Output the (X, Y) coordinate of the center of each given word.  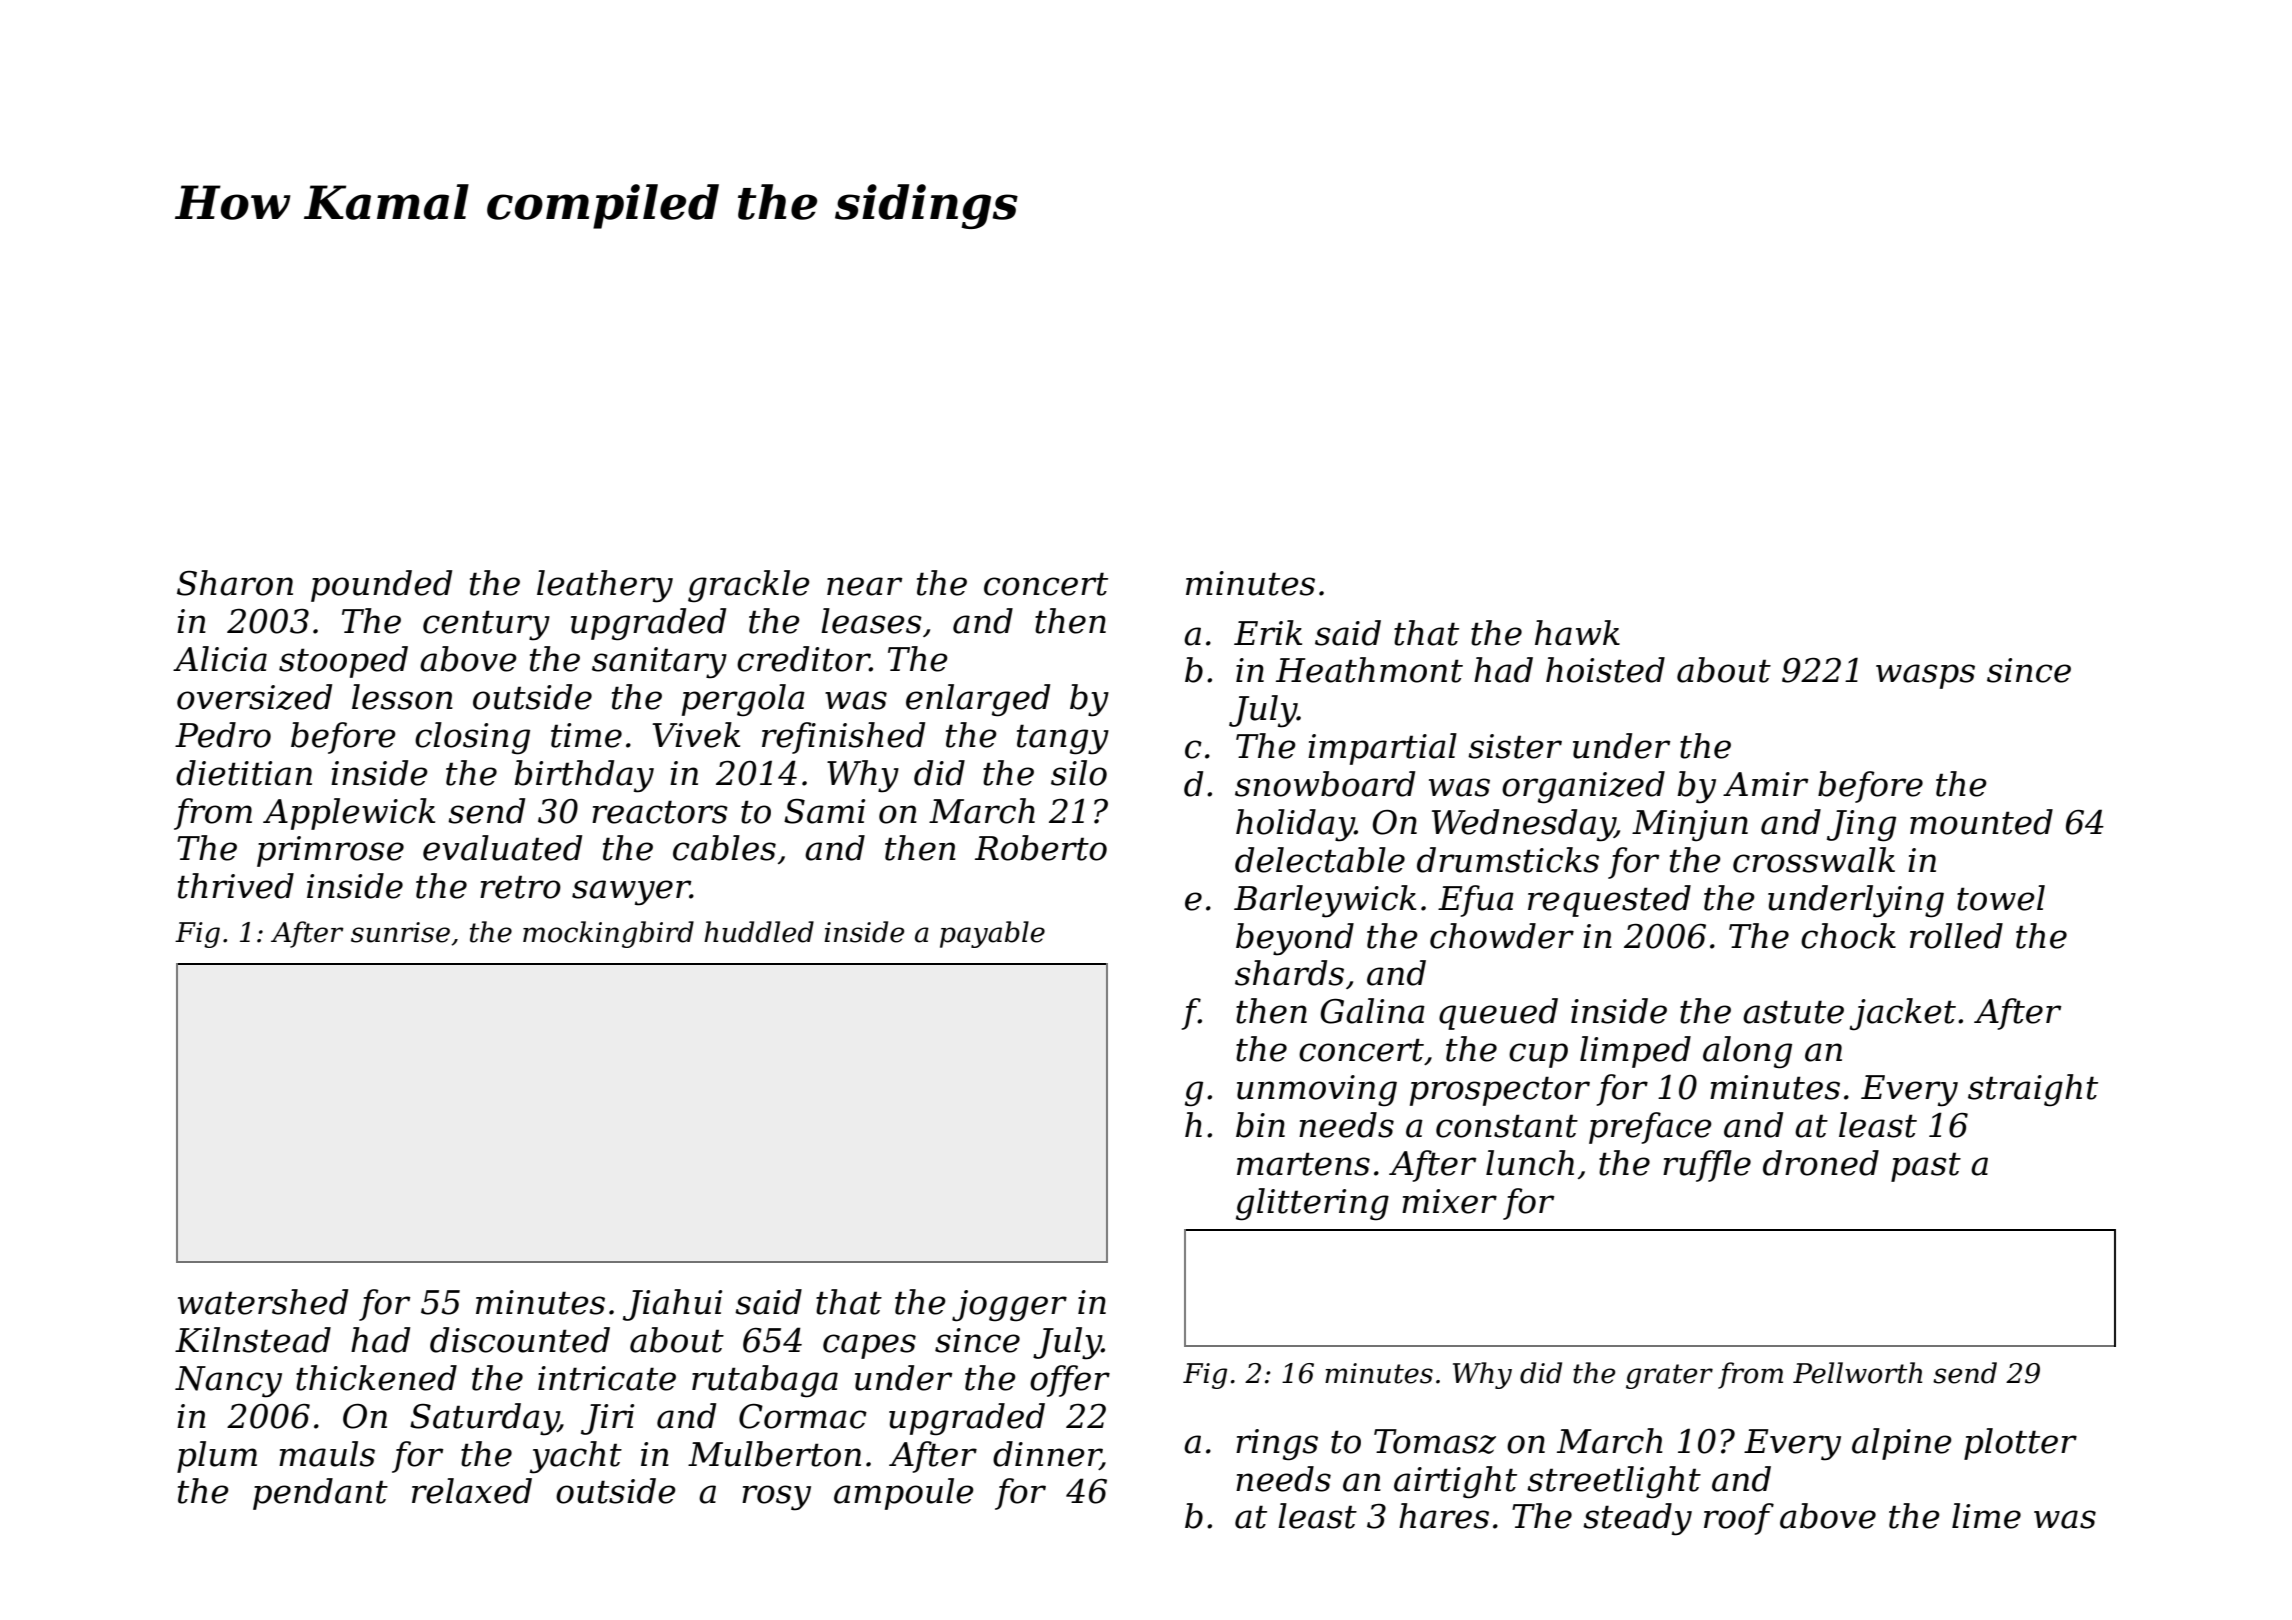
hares (1444, 1516)
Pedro (223, 735)
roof (1739, 1519)
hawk (1577, 633)
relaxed (472, 1491)
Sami (824, 811)
